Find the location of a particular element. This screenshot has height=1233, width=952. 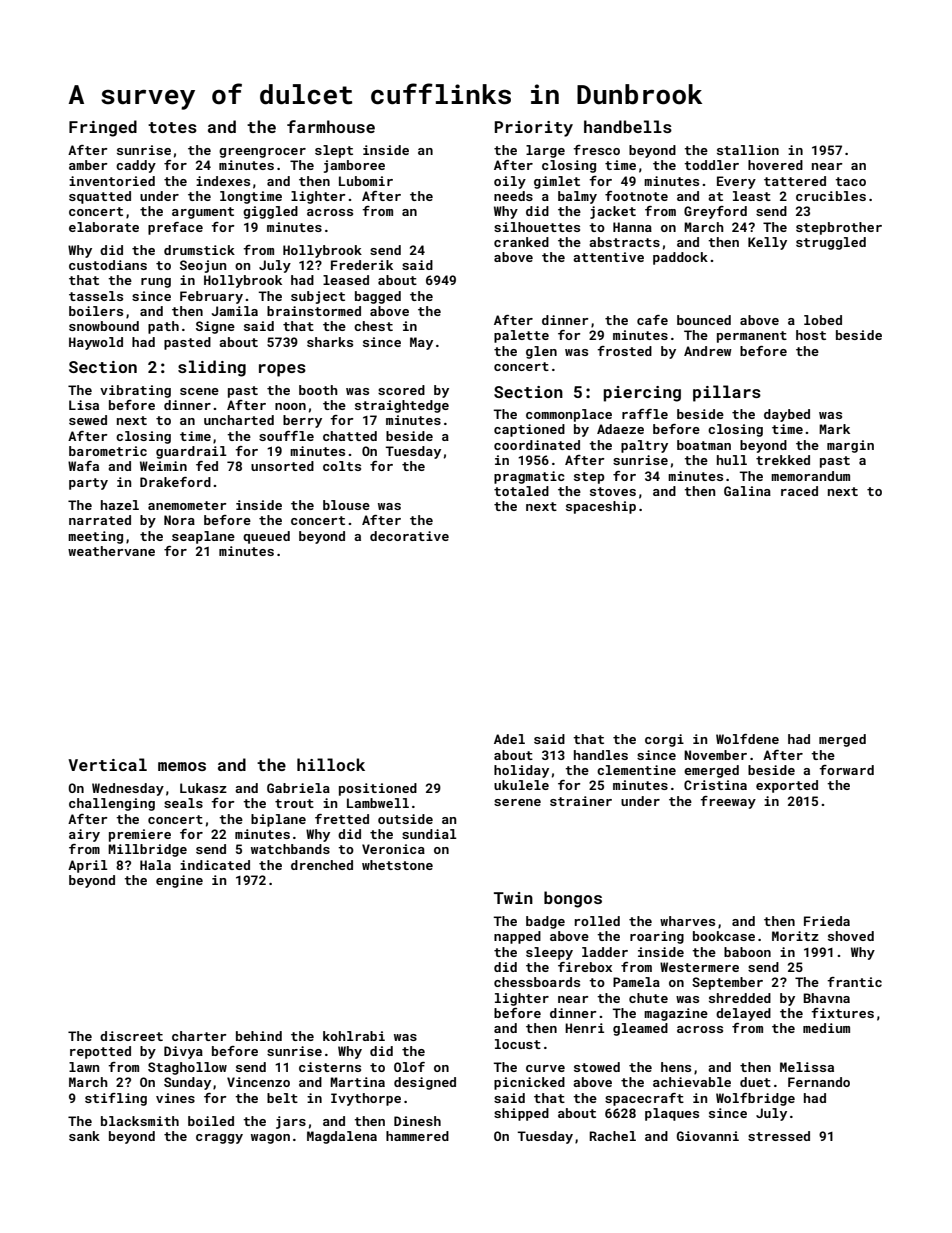

raced is located at coordinates (799, 491).
